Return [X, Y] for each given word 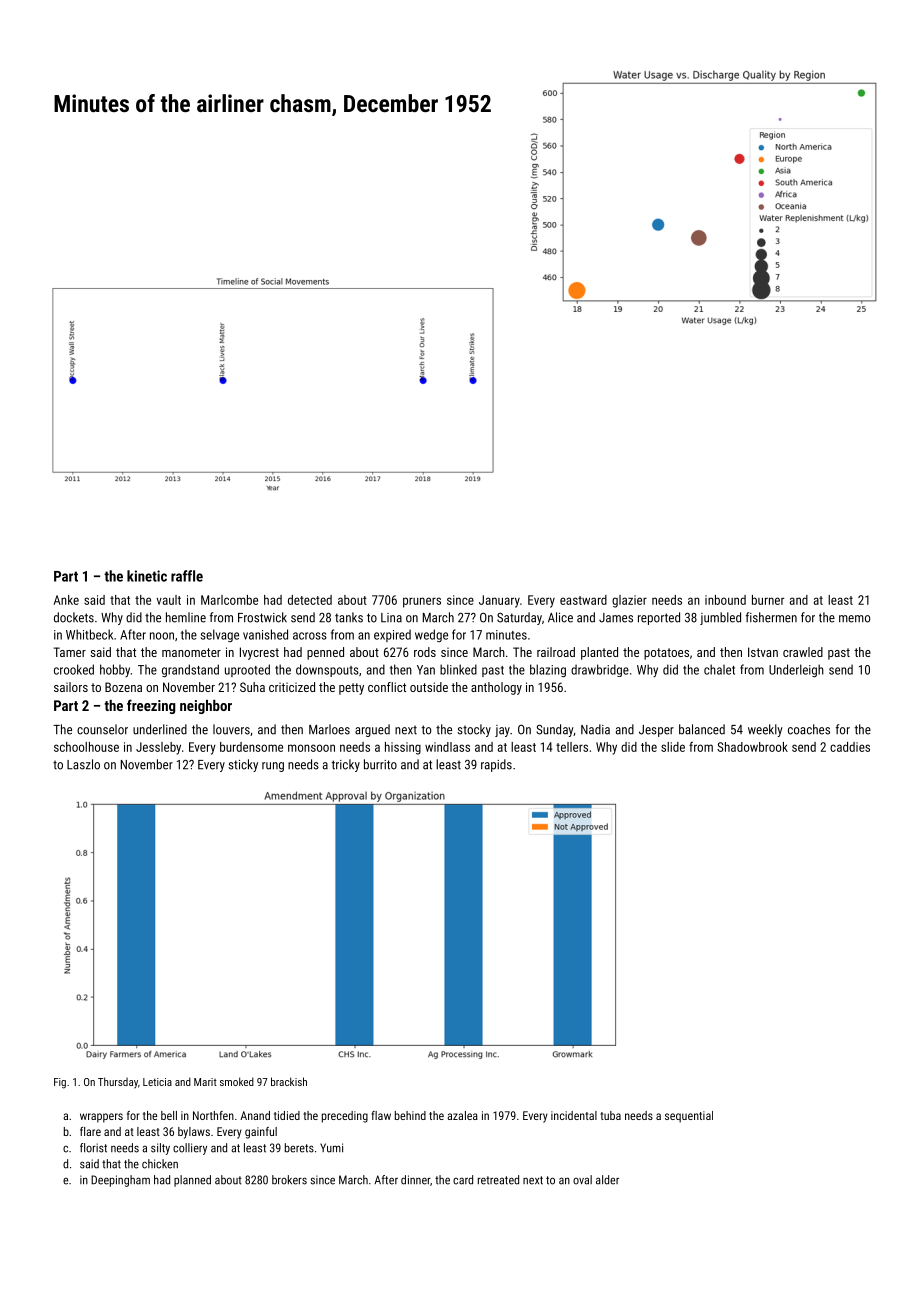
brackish [289, 1081]
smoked [237, 1081]
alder [607, 1180]
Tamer [70, 652]
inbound [725, 600]
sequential [689, 1117]
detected [310, 600]
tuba [610, 1115]
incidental [574, 1115]
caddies [850, 747]
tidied [287, 1115]
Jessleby [158, 748]
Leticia [157, 1082]
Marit [205, 1082]
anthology [496, 688]
